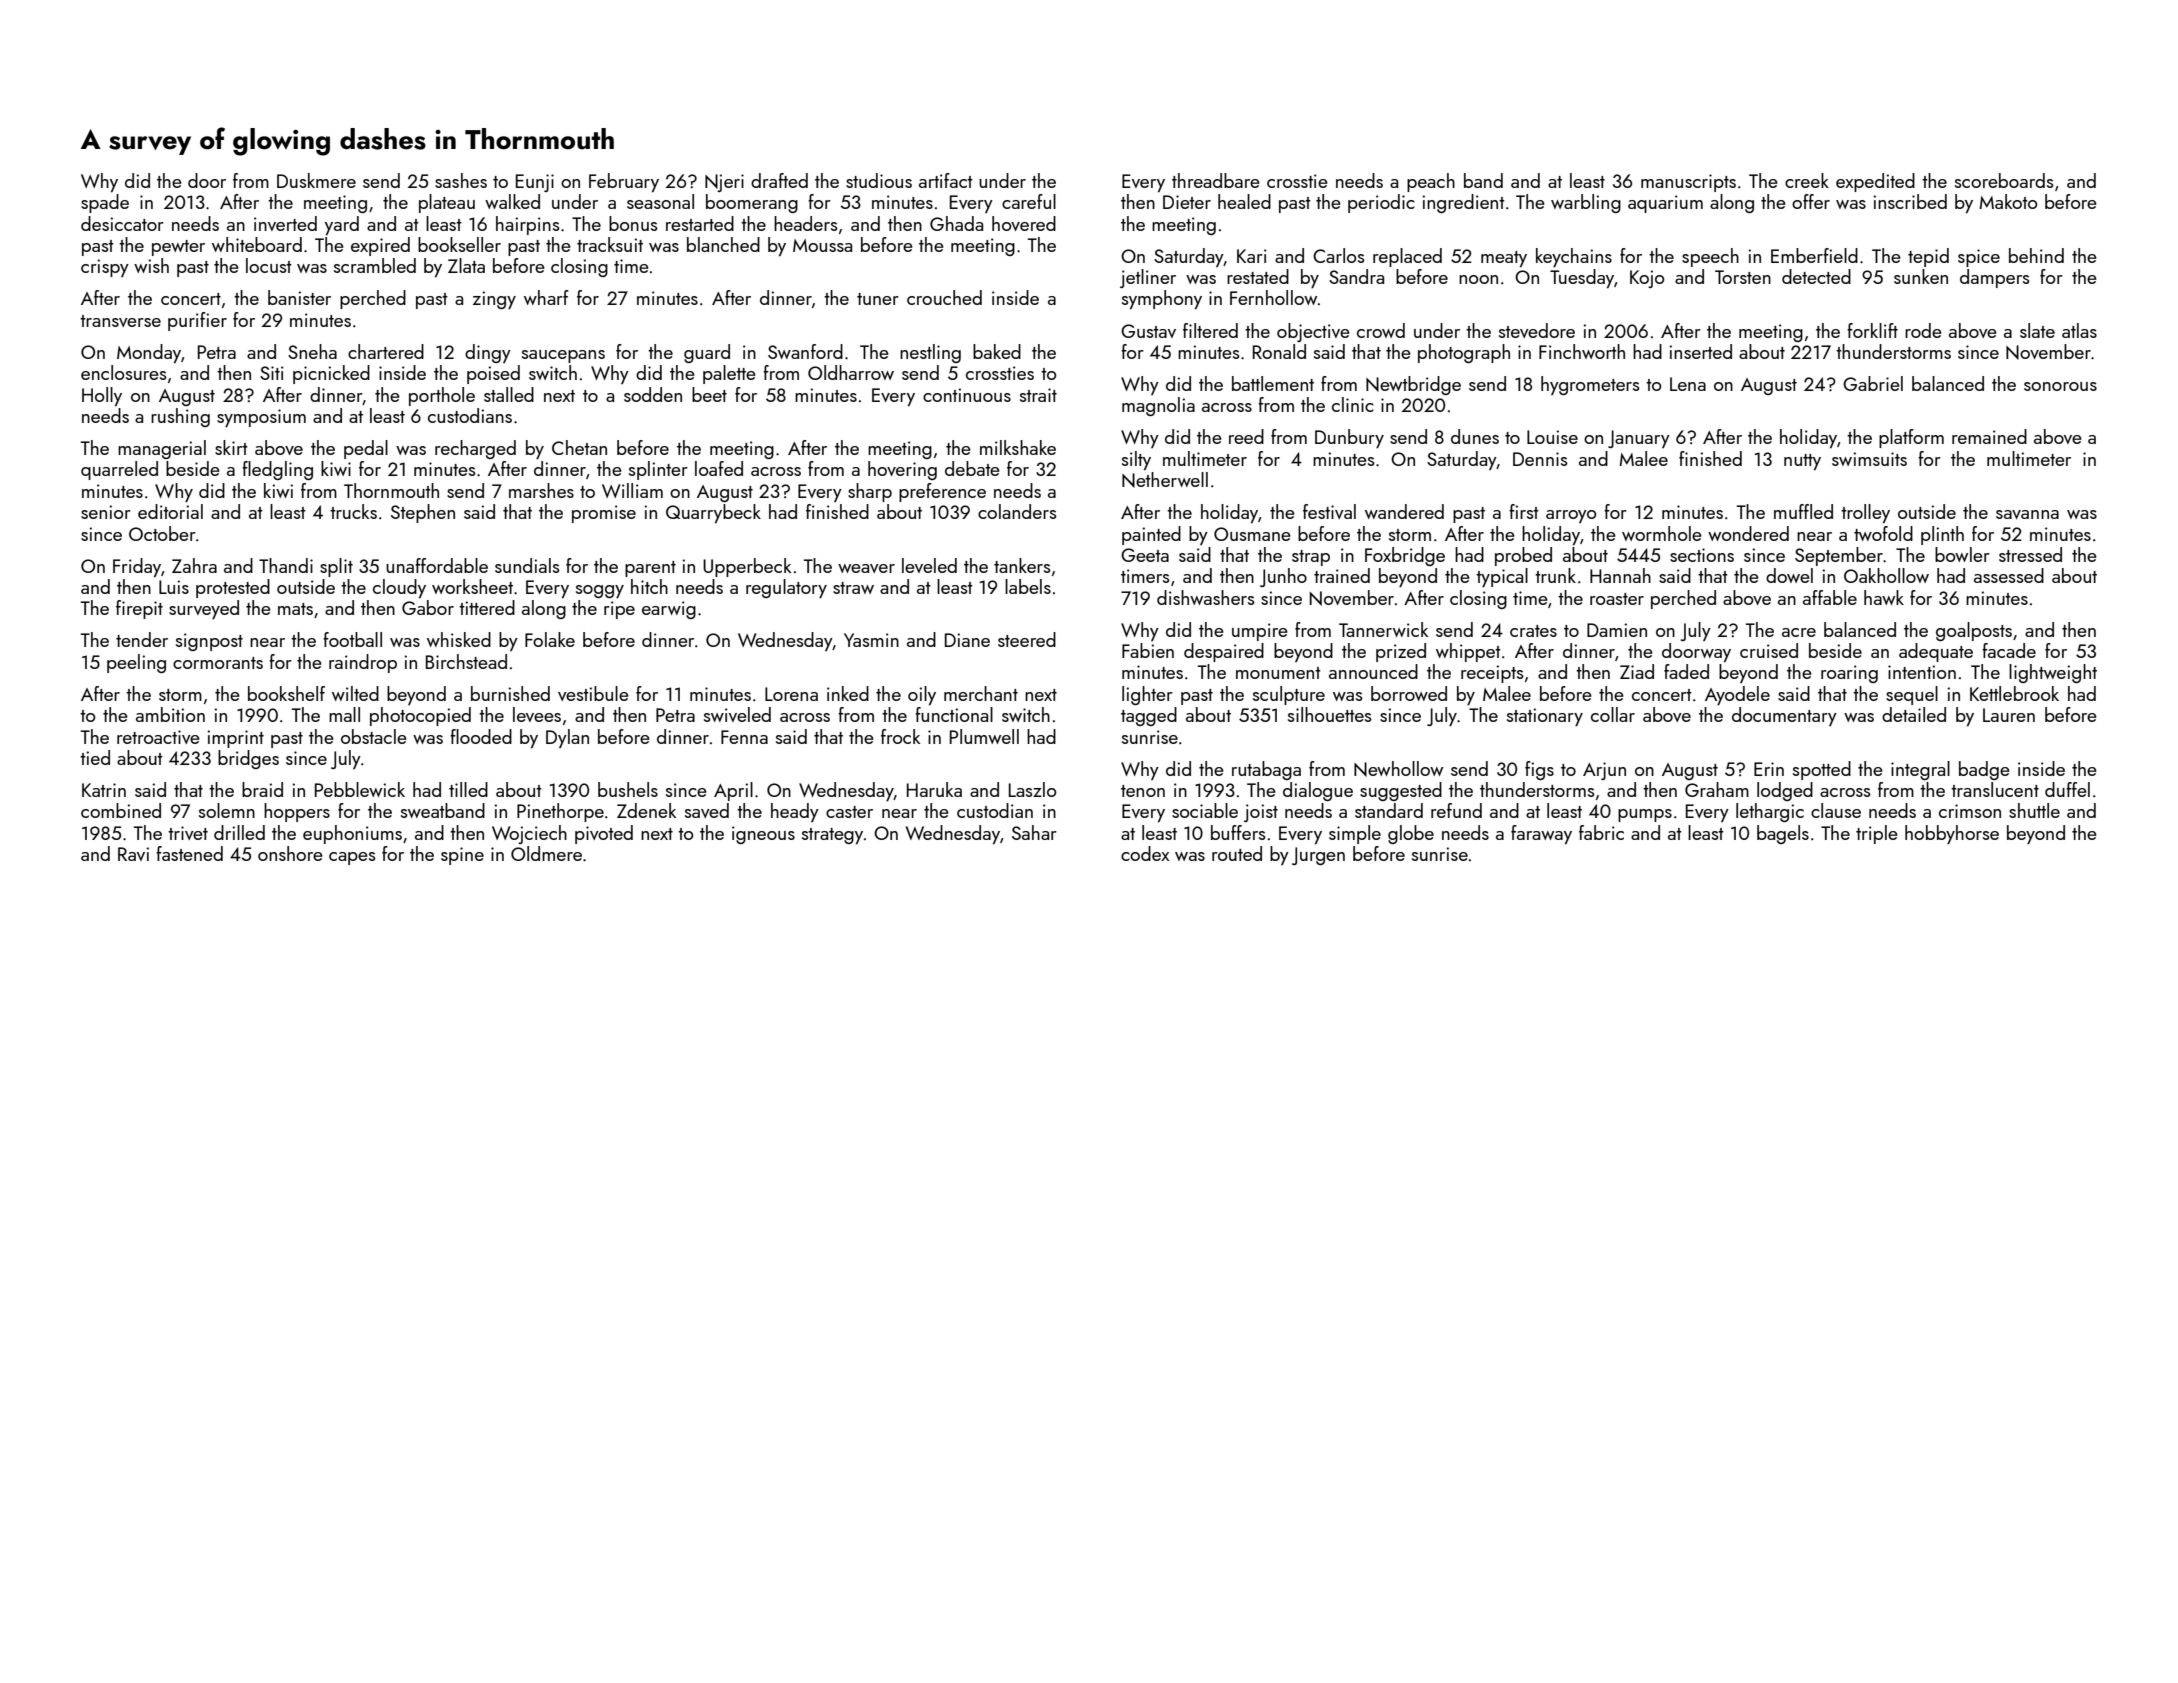 The height and width of the image is (1683, 2178). What do you see at coordinates (1145, 853) in the image?
I see `codex` at bounding box center [1145, 853].
